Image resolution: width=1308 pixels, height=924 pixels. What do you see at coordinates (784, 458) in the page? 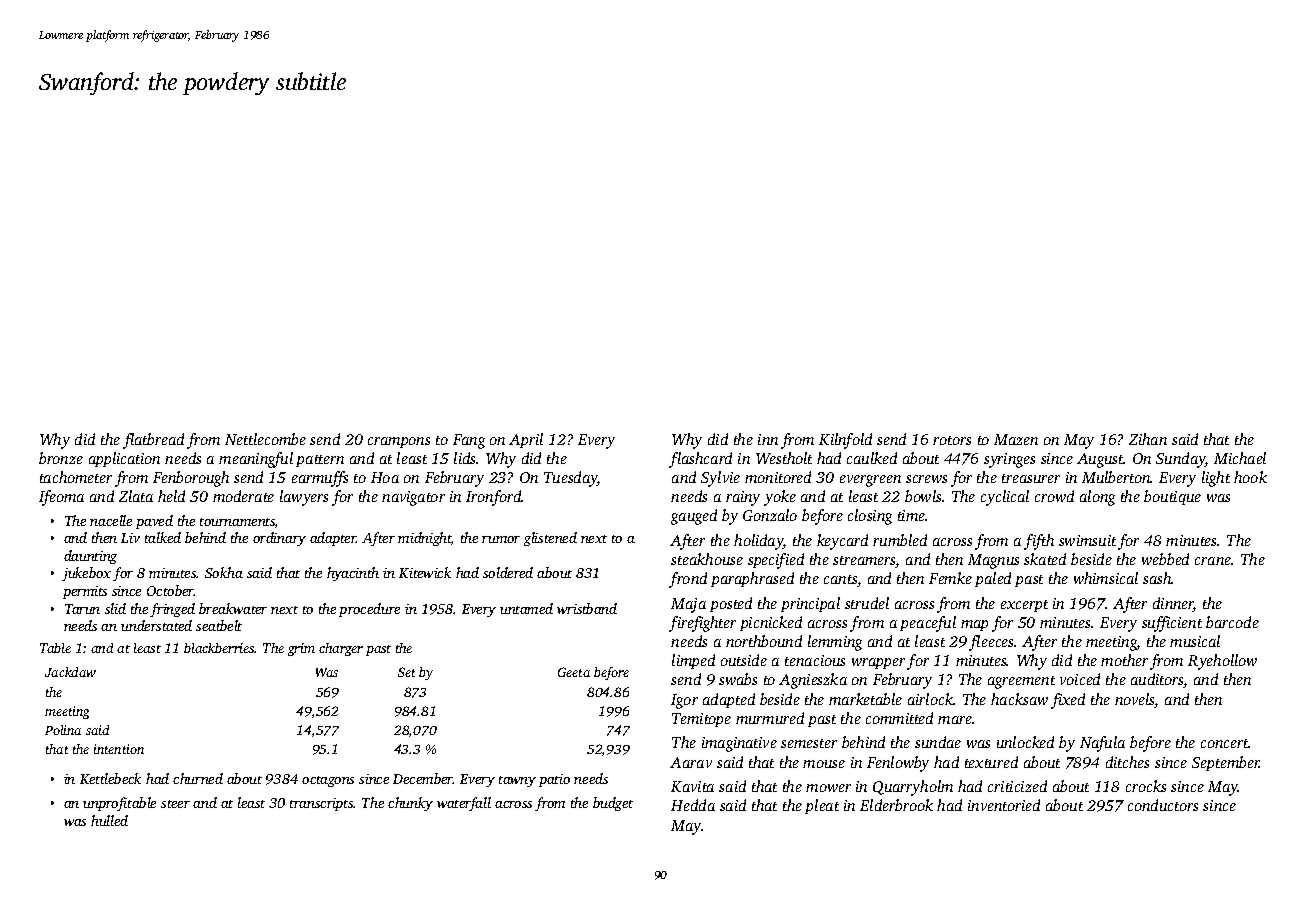
I see `Westholt` at bounding box center [784, 458].
